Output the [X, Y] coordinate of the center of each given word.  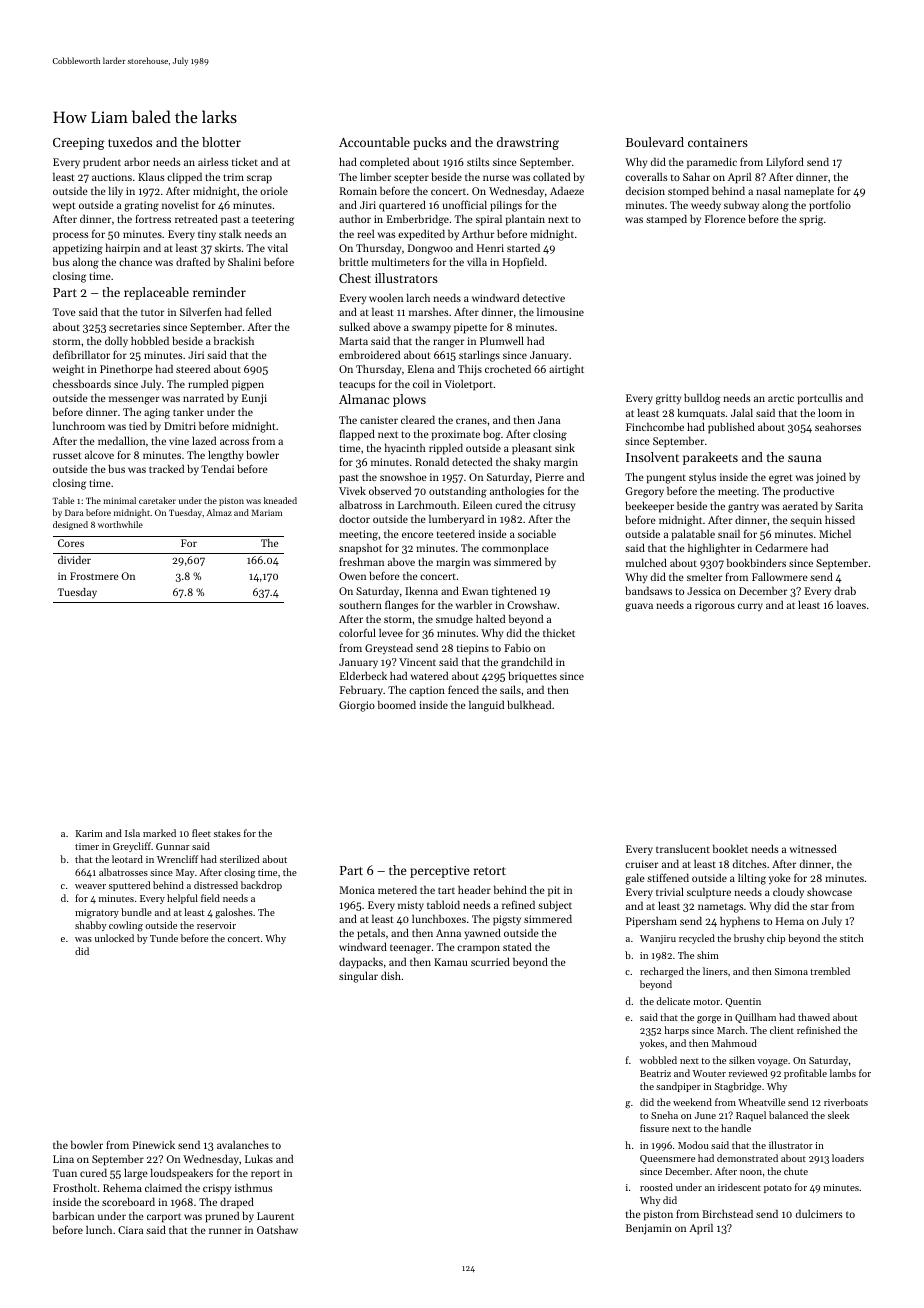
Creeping [79, 144]
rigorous [715, 606]
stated [517, 946]
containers [718, 142]
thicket [559, 632]
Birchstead [727, 1213]
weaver [90, 886]
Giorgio [357, 706]
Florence [725, 218]
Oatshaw [277, 1230]
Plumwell [502, 340]
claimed [163, 1187]
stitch [852, 938]
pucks [430, 143]
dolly [116, 341]
